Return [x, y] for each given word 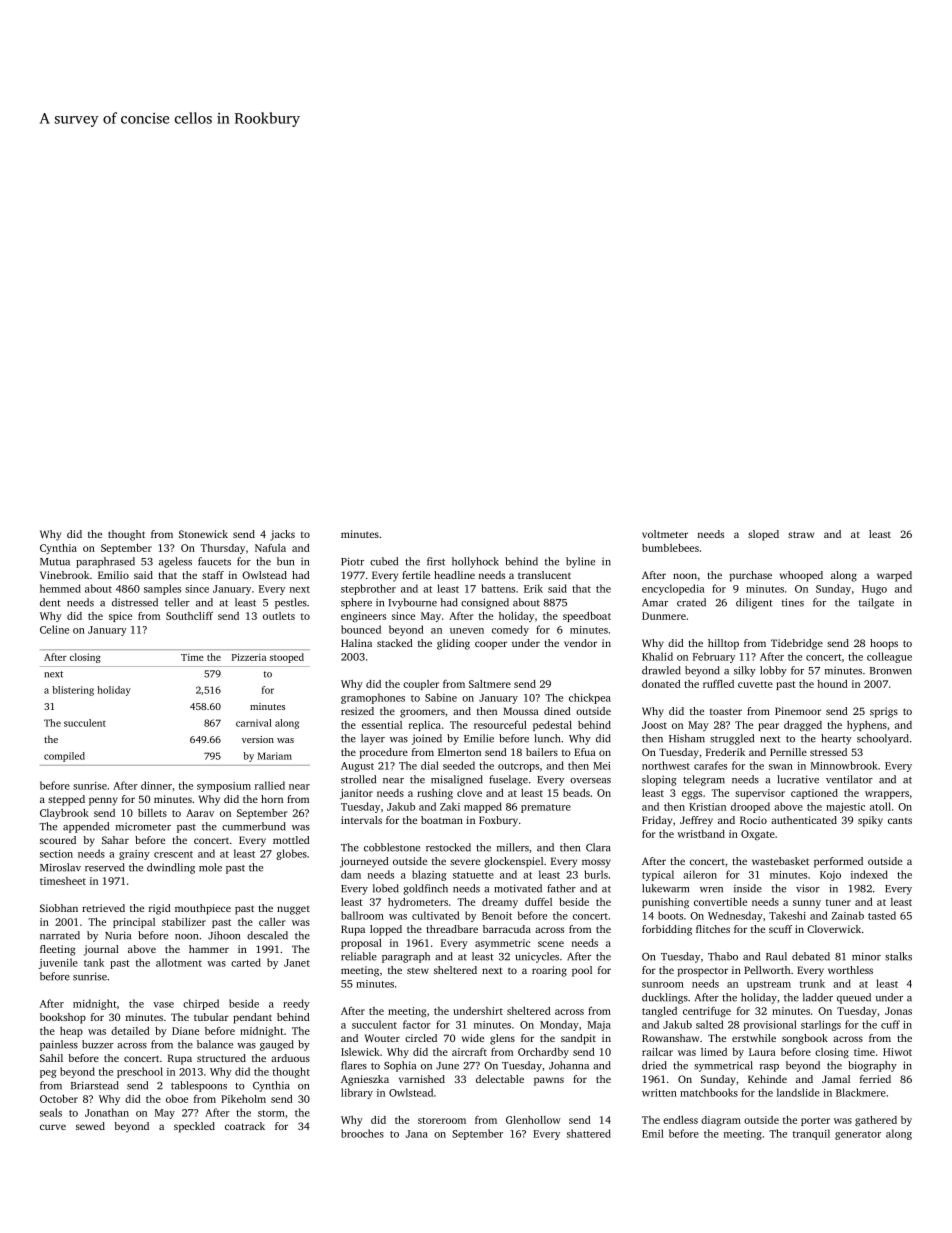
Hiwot [897, 1052]
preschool [140, 1072]
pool [582, 971]
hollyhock [475, 562]
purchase [751, 576]
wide [473, 1038]
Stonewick [203, 534]
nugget [293, 910]
